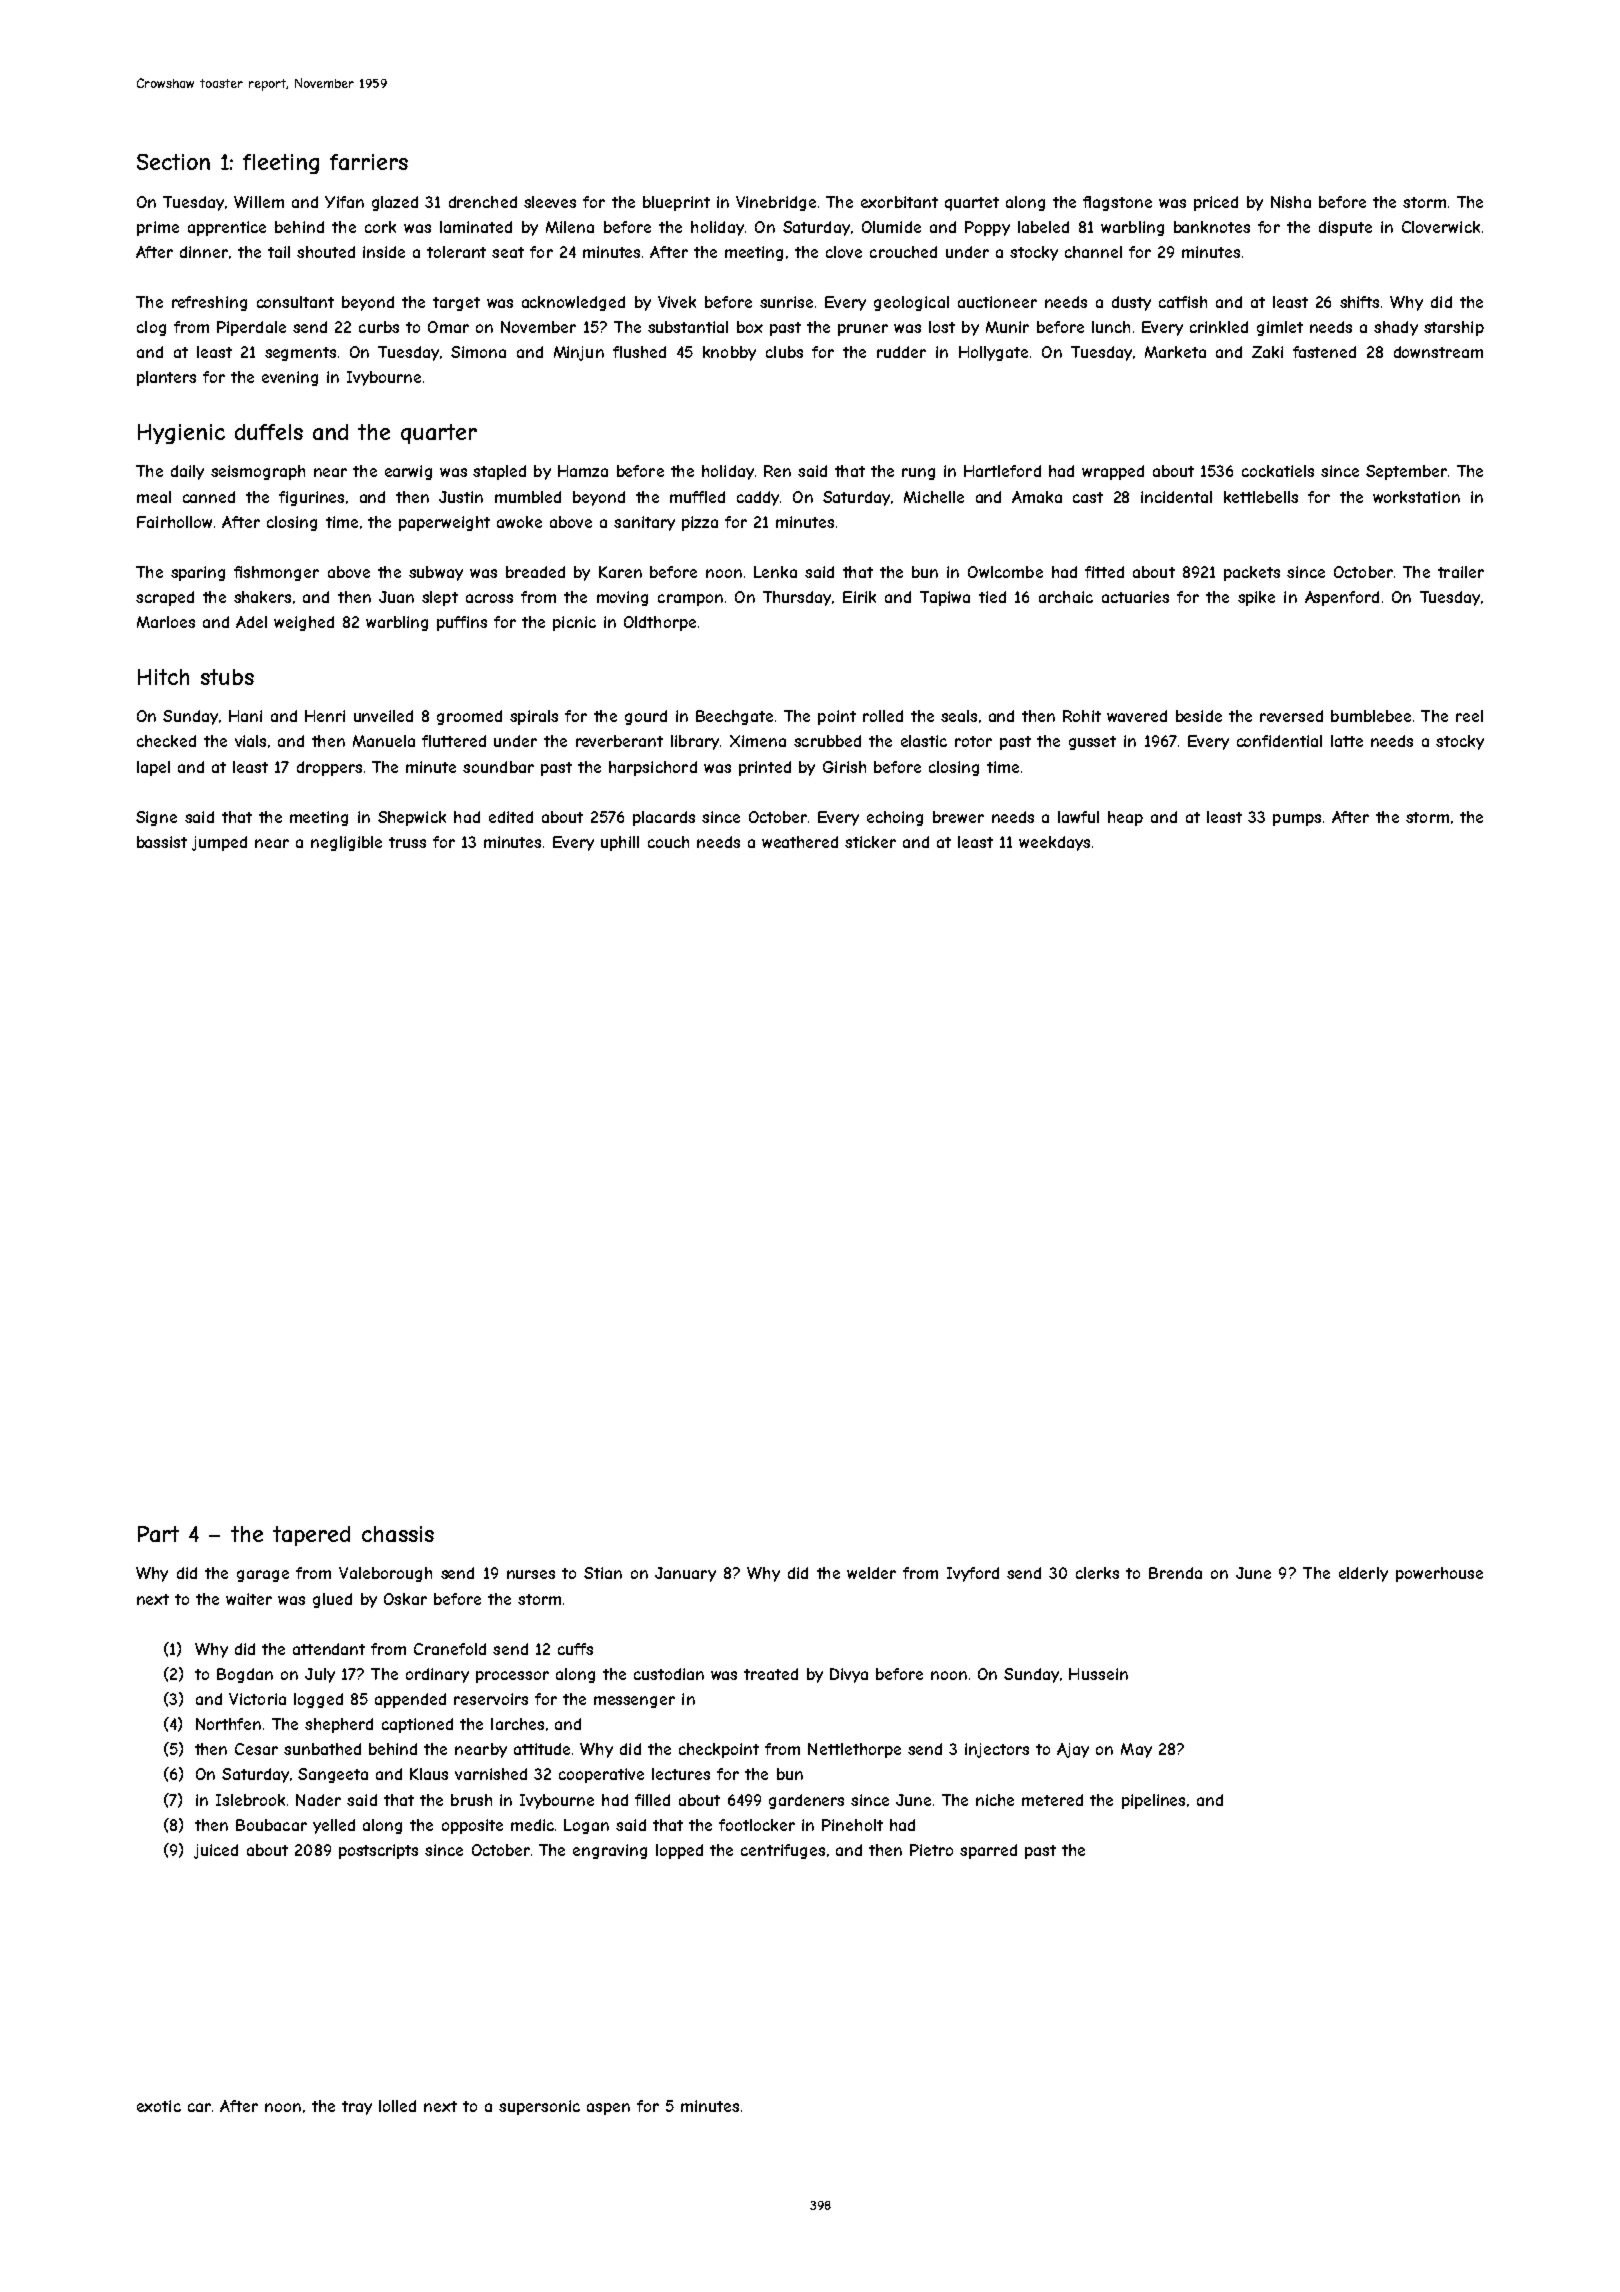  What do you see at coordinates (685, 1574) in the screenshot?
I see `January` at bounding box center [685, 1574].
